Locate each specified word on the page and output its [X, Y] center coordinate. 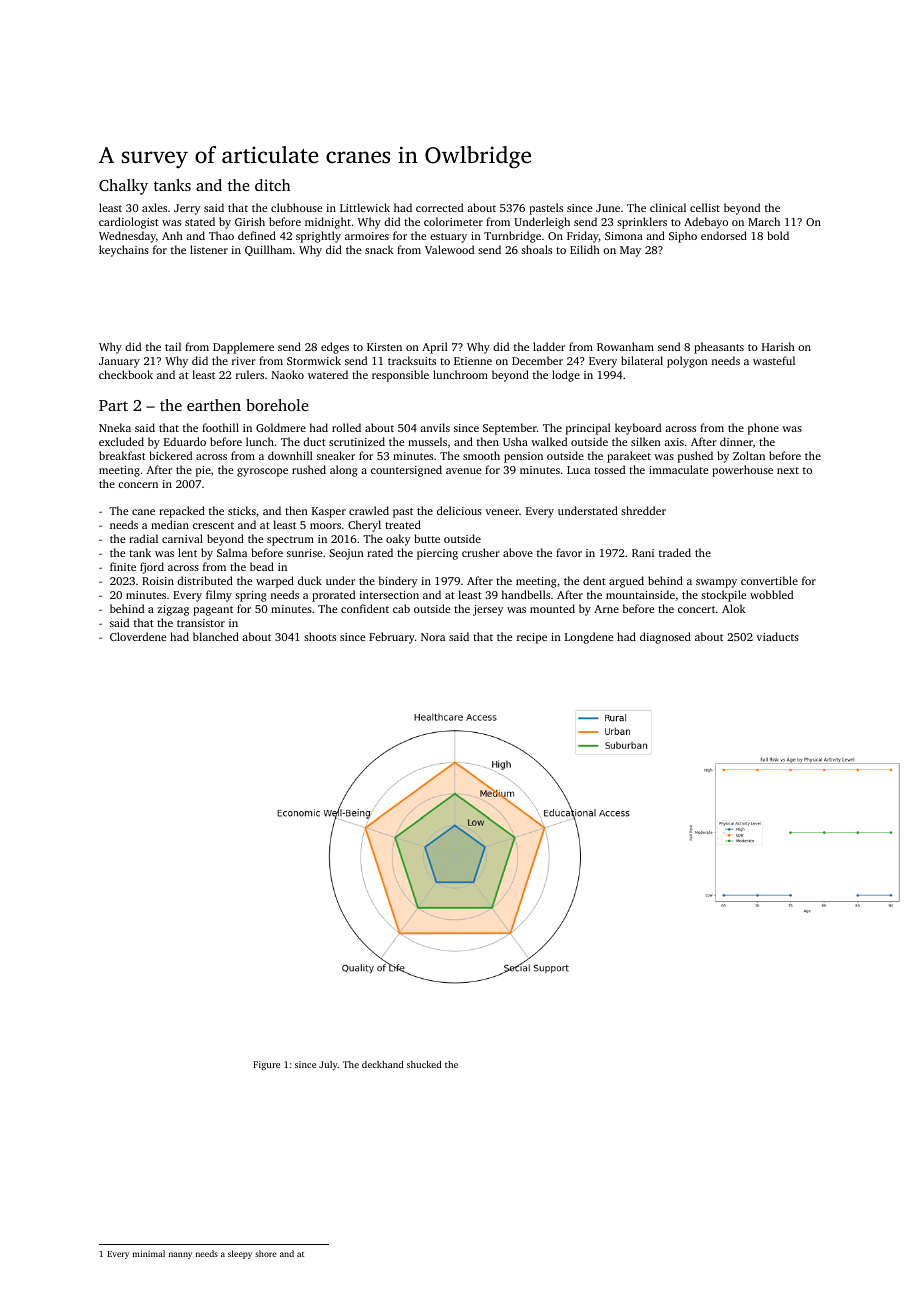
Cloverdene [138, 636]
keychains [124, 251]
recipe [532, 638]
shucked [424, 1064]
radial [143, 538]
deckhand [382, 1064]
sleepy [240, 1254]
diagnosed [665, 638]
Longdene [589, 638]
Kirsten [384, 347]
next [788, 470]
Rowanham [625, 346]
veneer [502, 512]
